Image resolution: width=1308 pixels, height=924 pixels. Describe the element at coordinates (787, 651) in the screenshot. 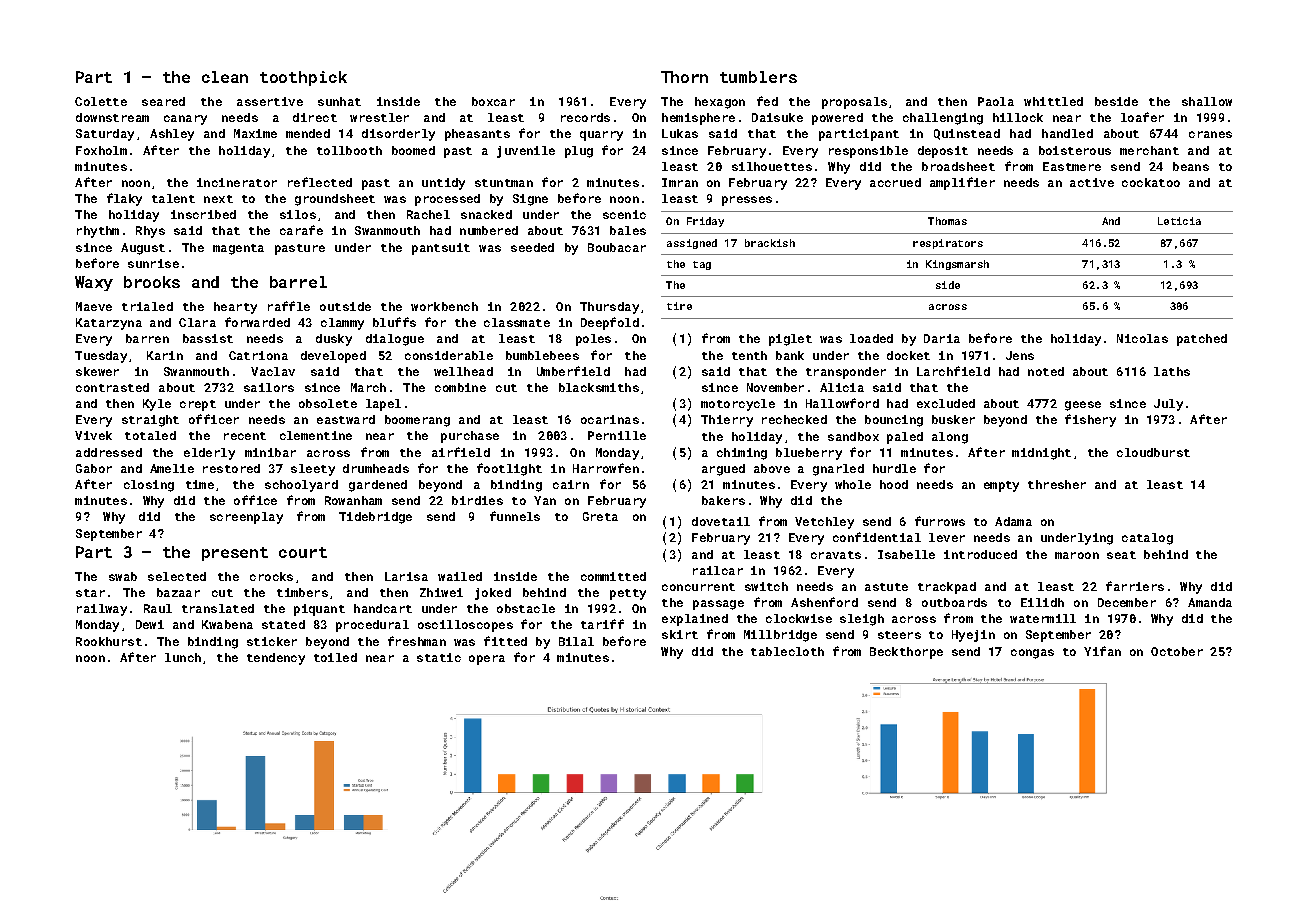

I see `tablecloth` at that location.
